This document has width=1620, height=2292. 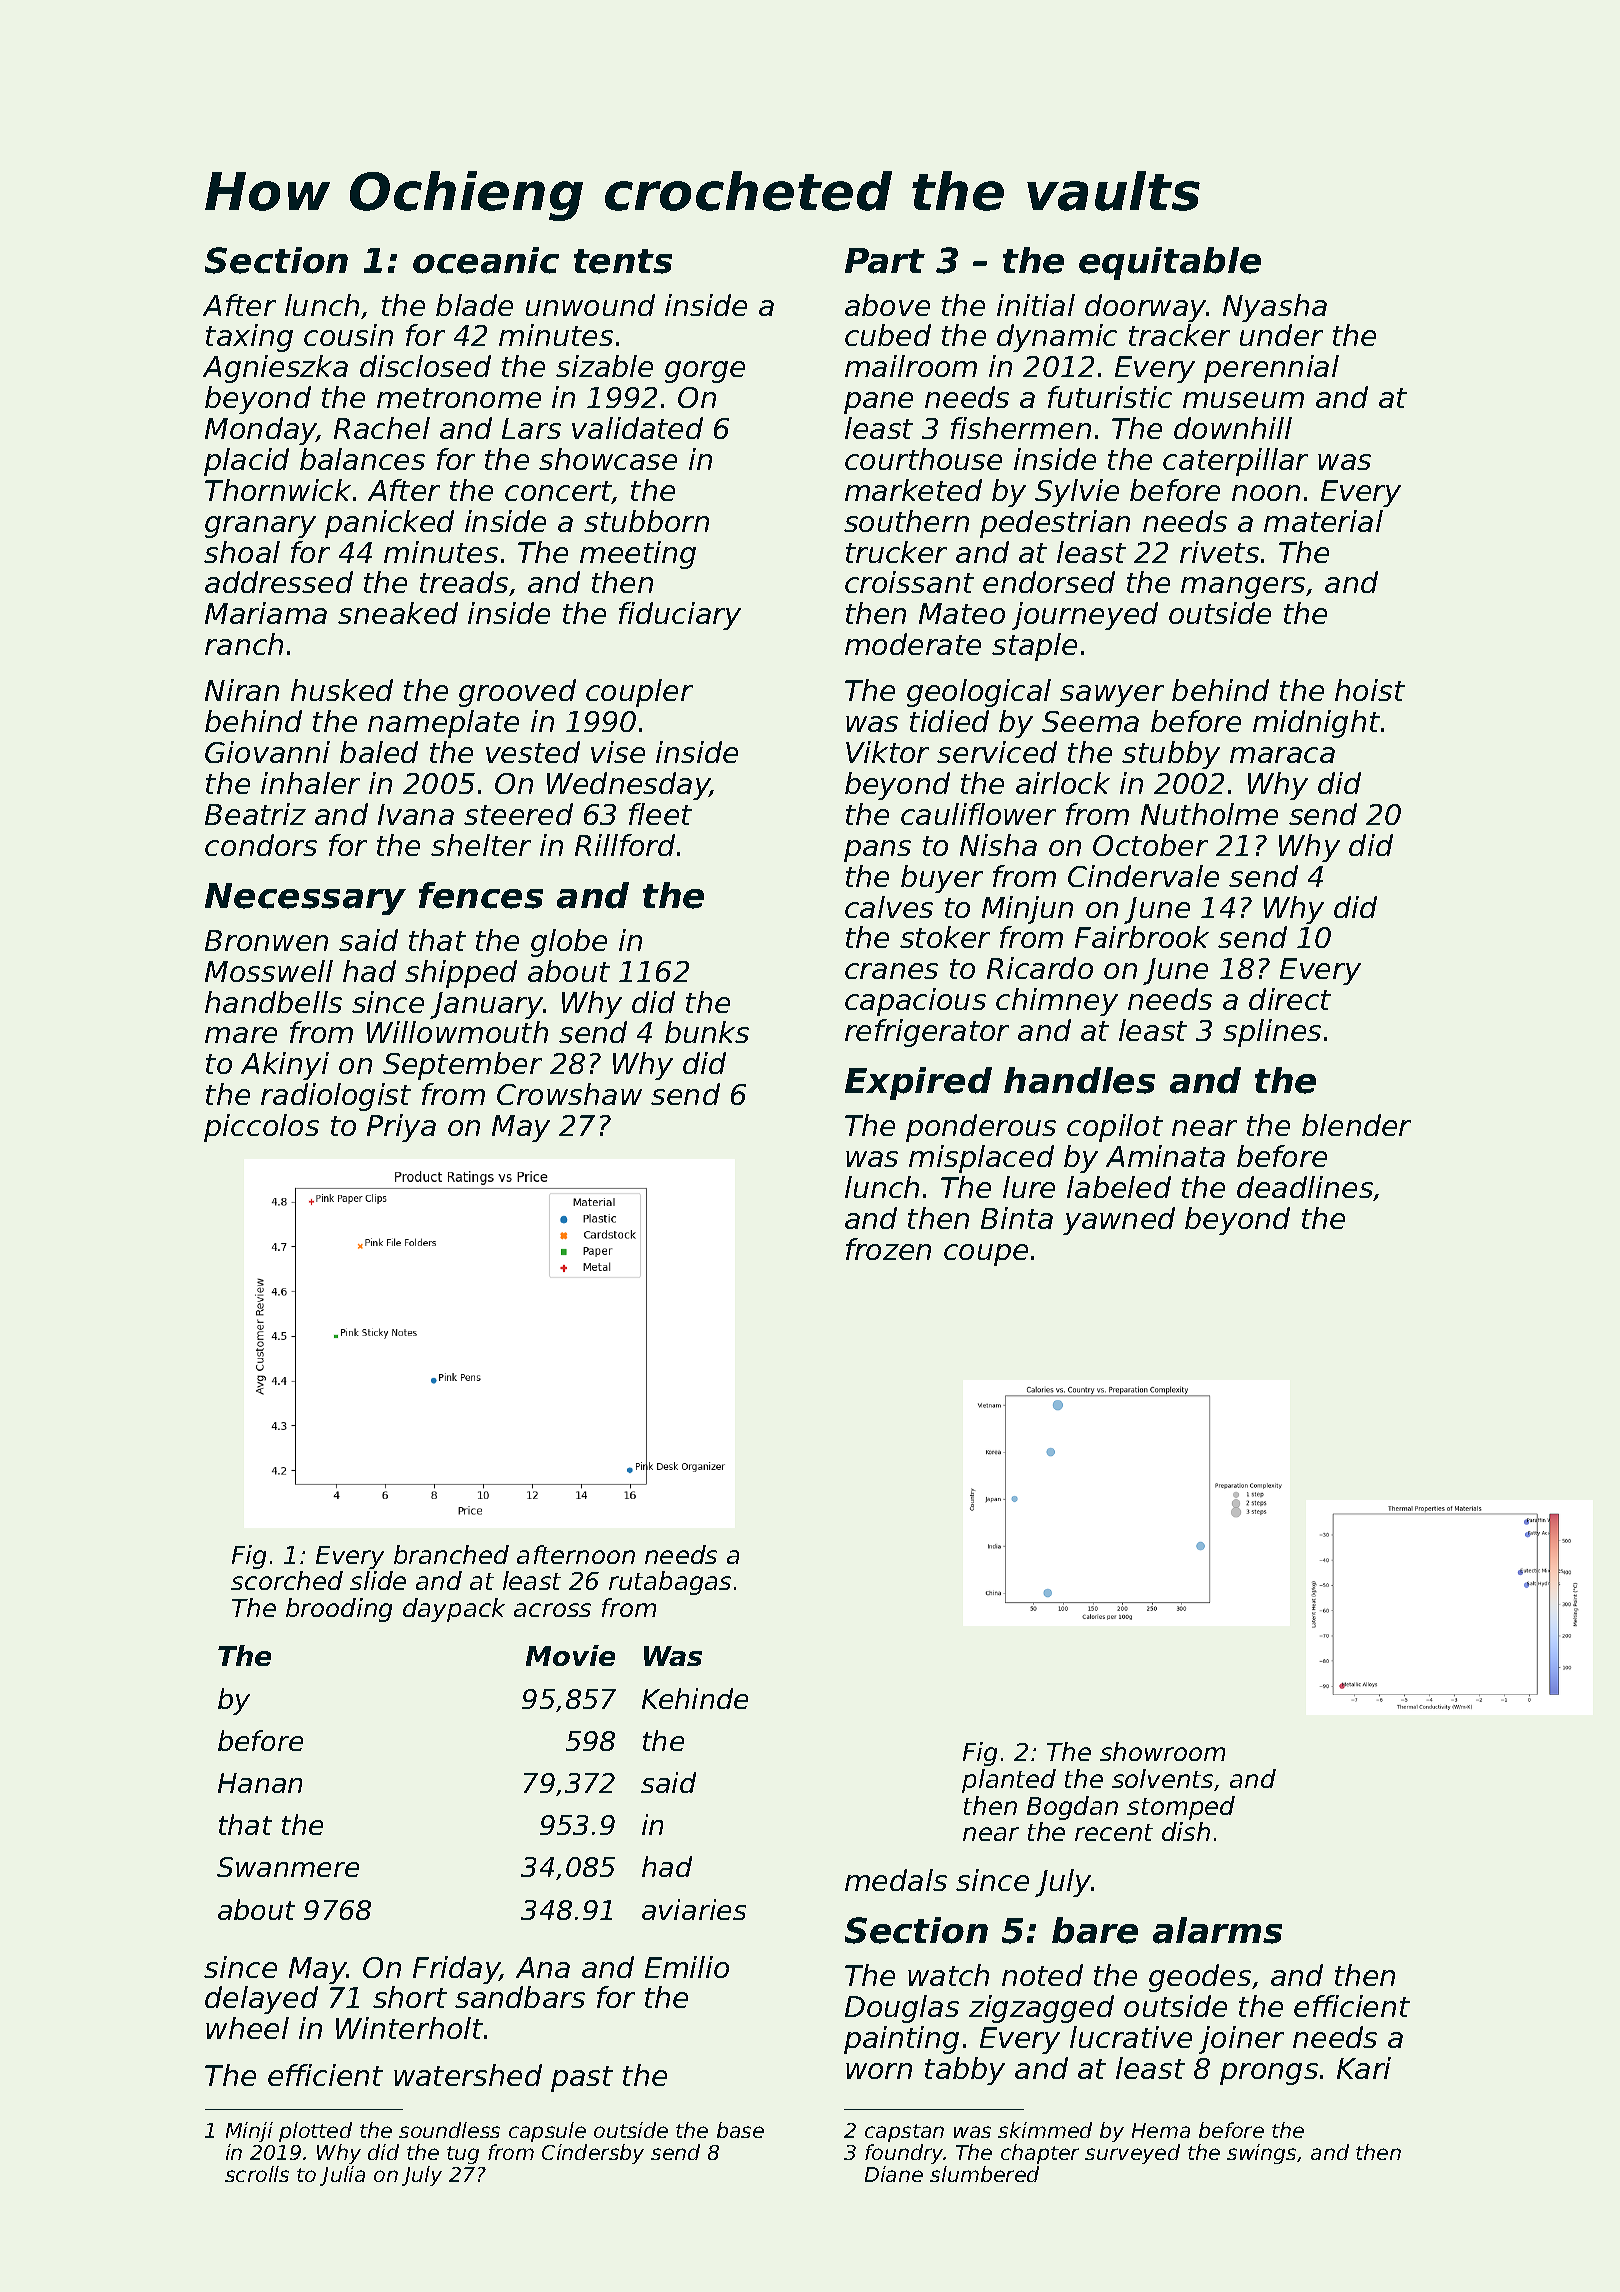 What do you see at coordinates (660, 814) in the document?
I see `fleet` at bounding box center [660, 814].
